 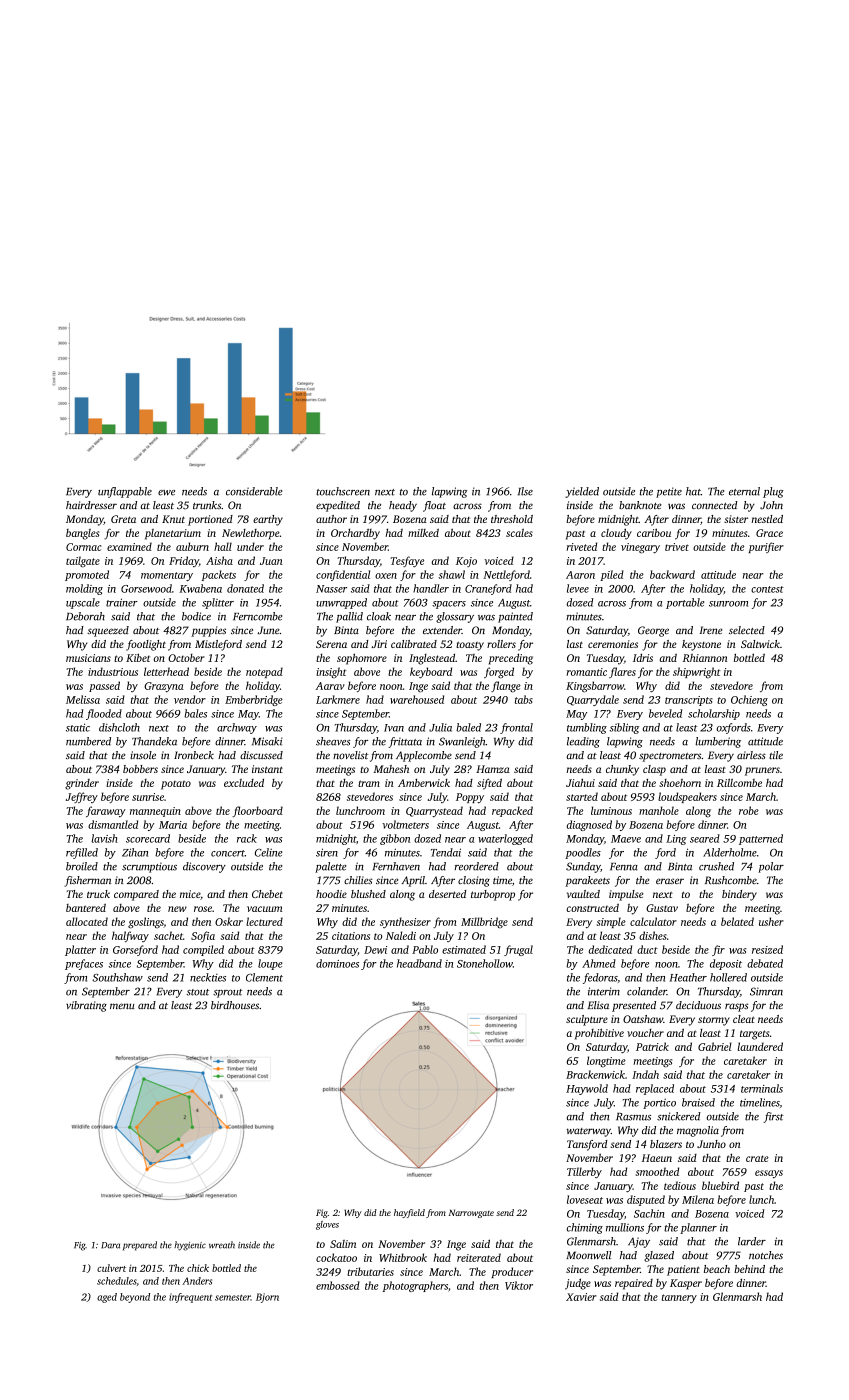 What do you see at coordinates (336, 1257) in the screenshot?
I see `cockatoo` at bounding box center [336, 1257].
